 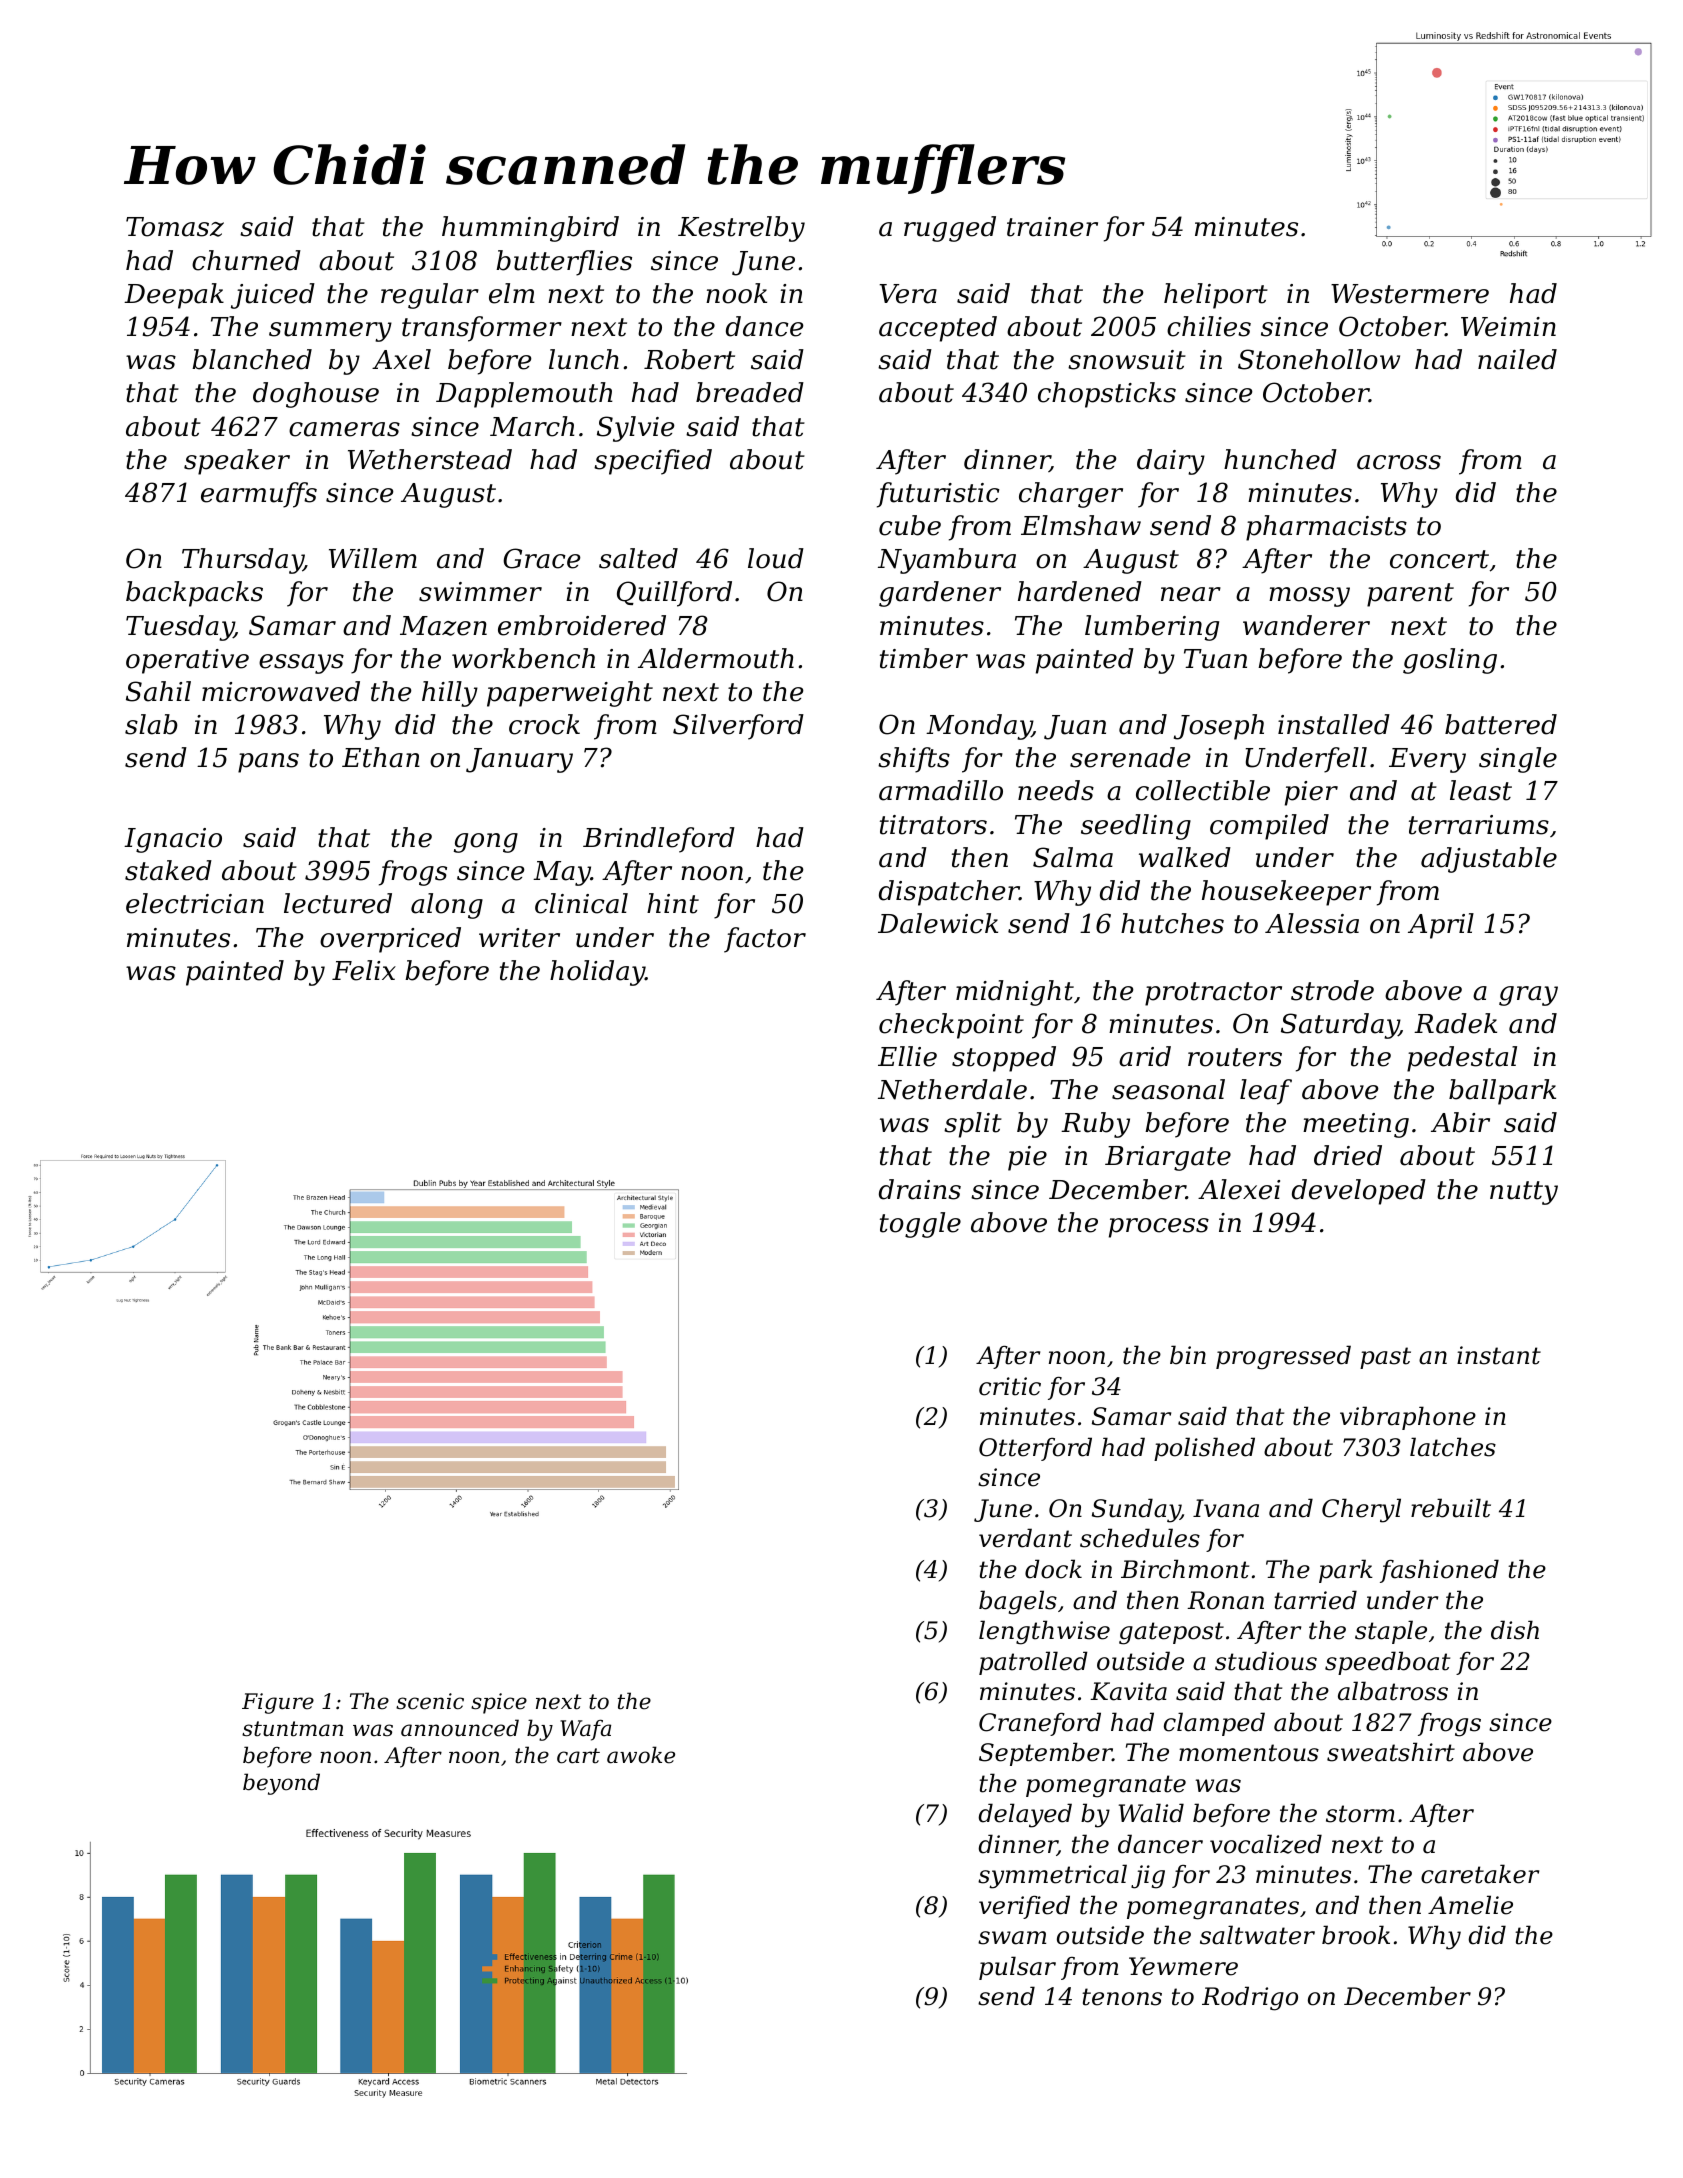 What do you see at coordinates (292, 1729) in the image?
I see `stuntman` at bounding box center [292, 1729].
